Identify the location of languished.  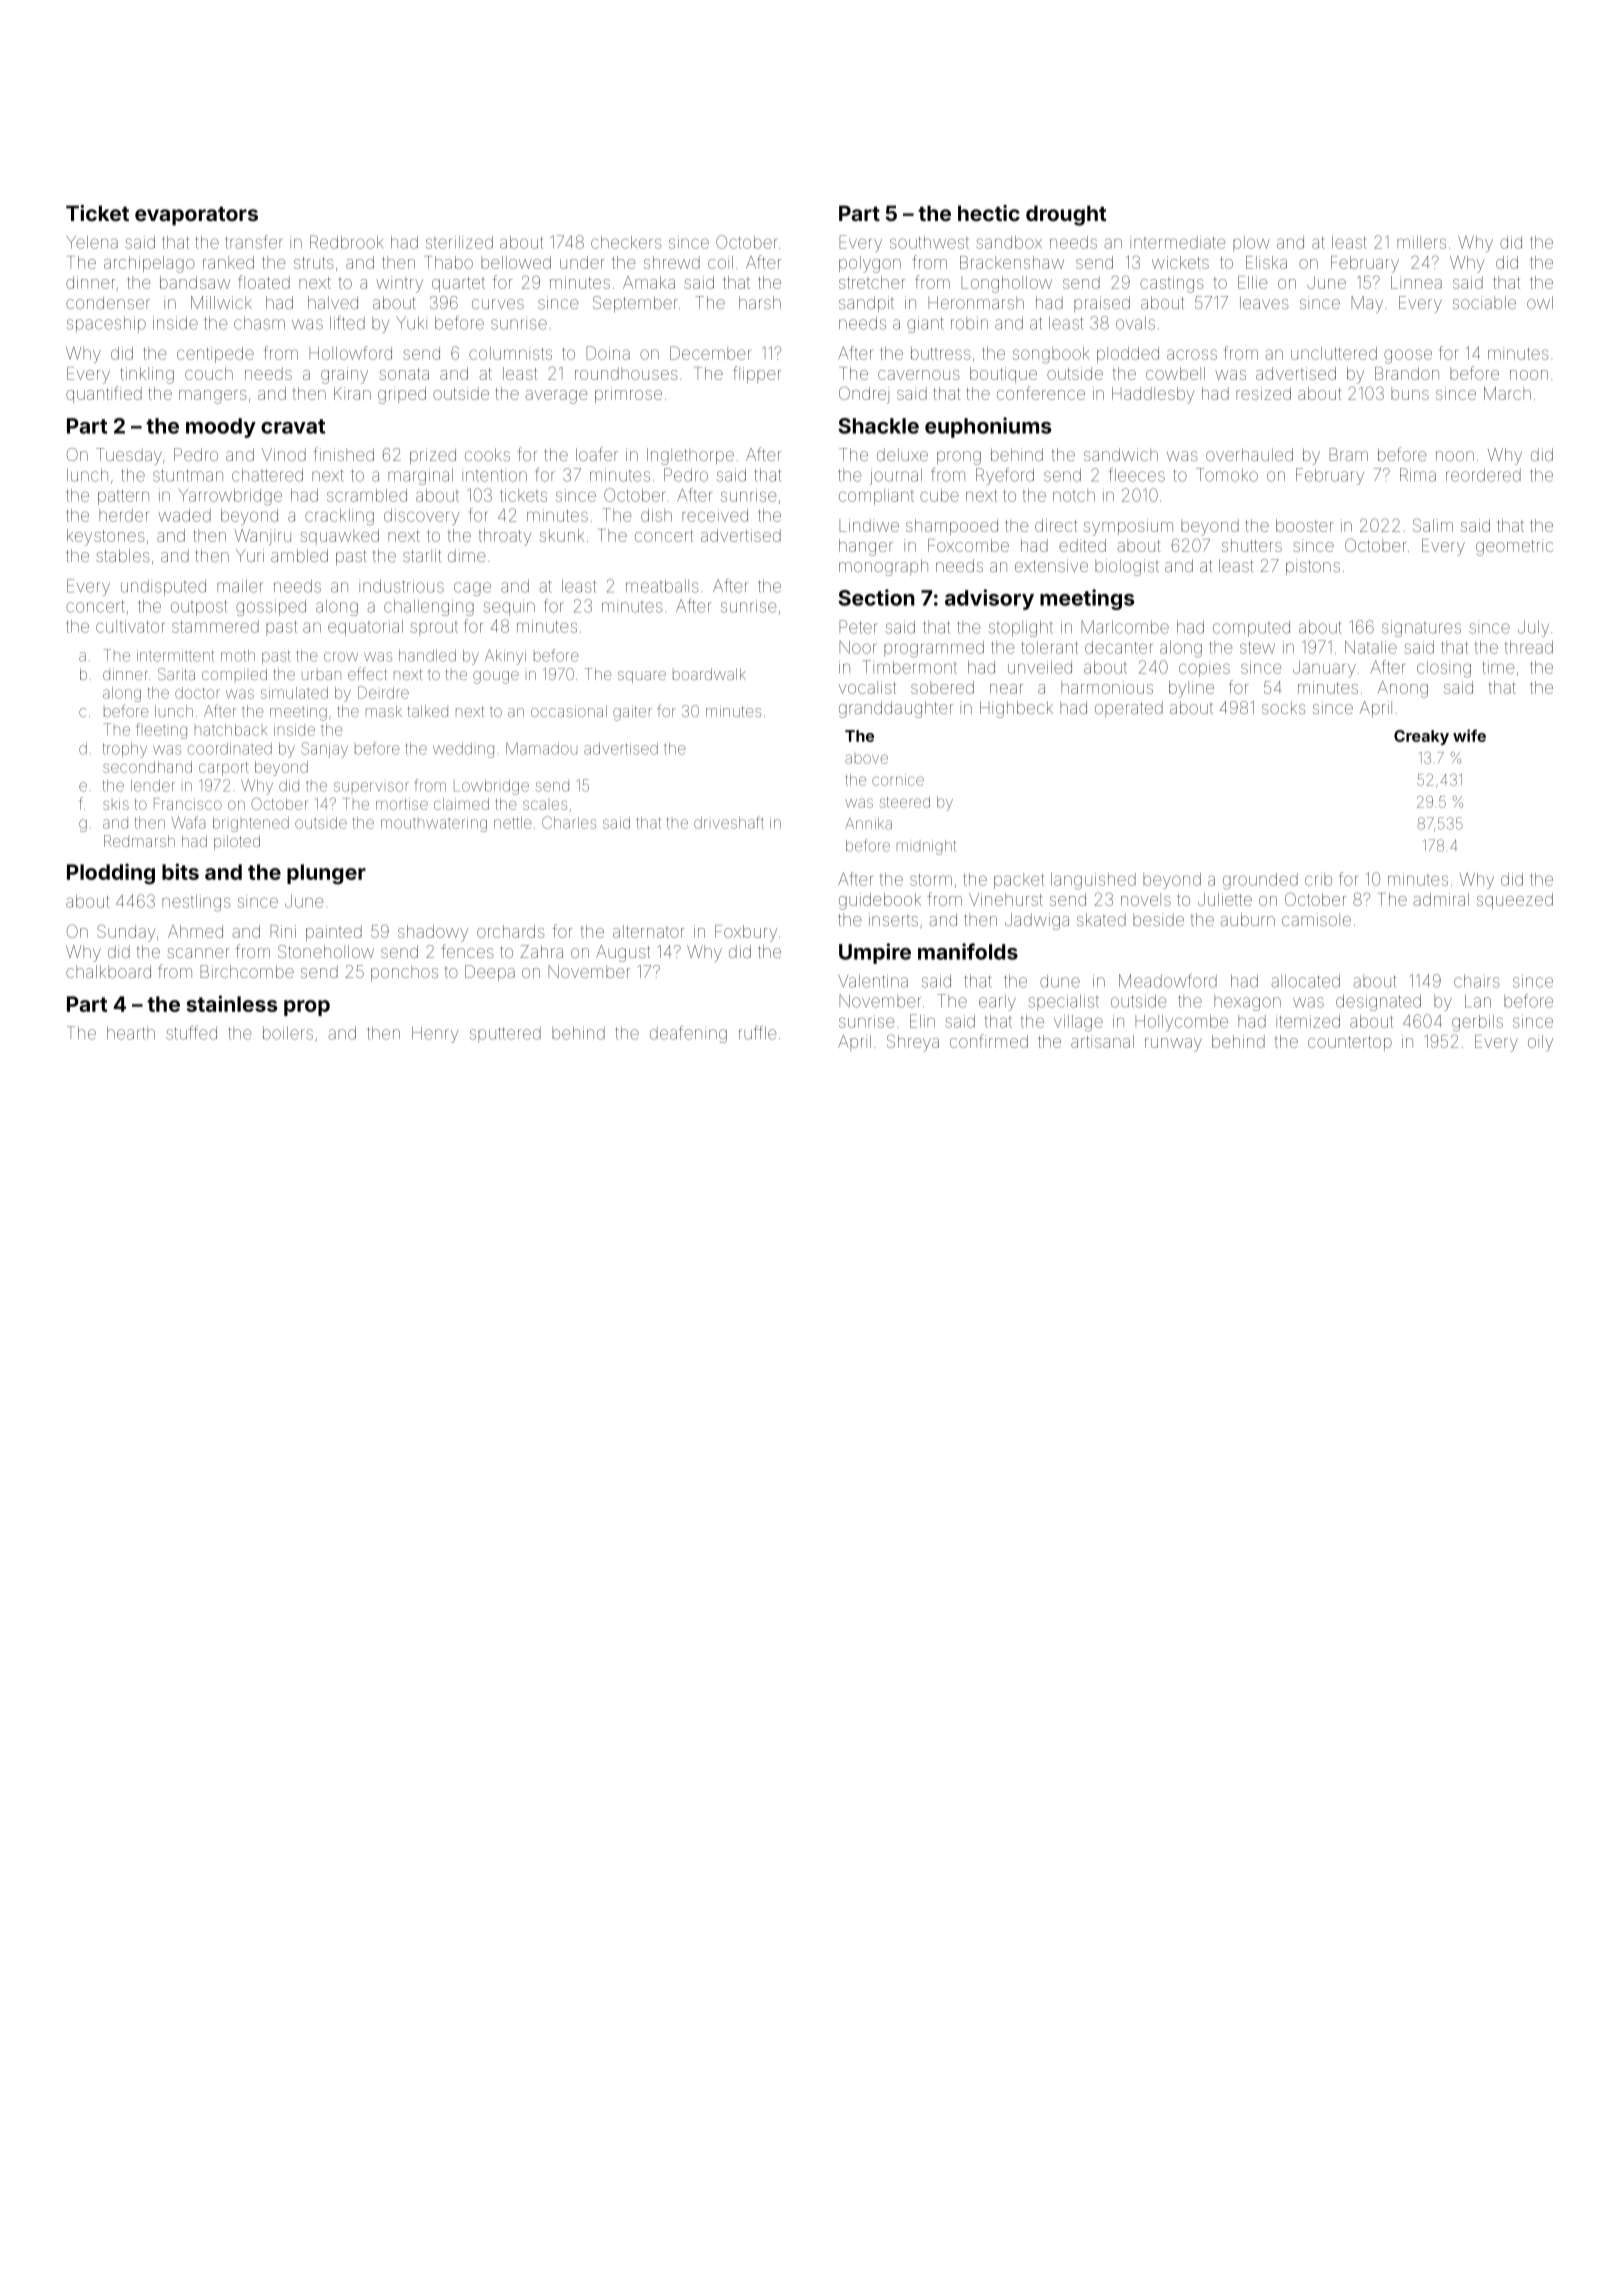
(1093, 881).
